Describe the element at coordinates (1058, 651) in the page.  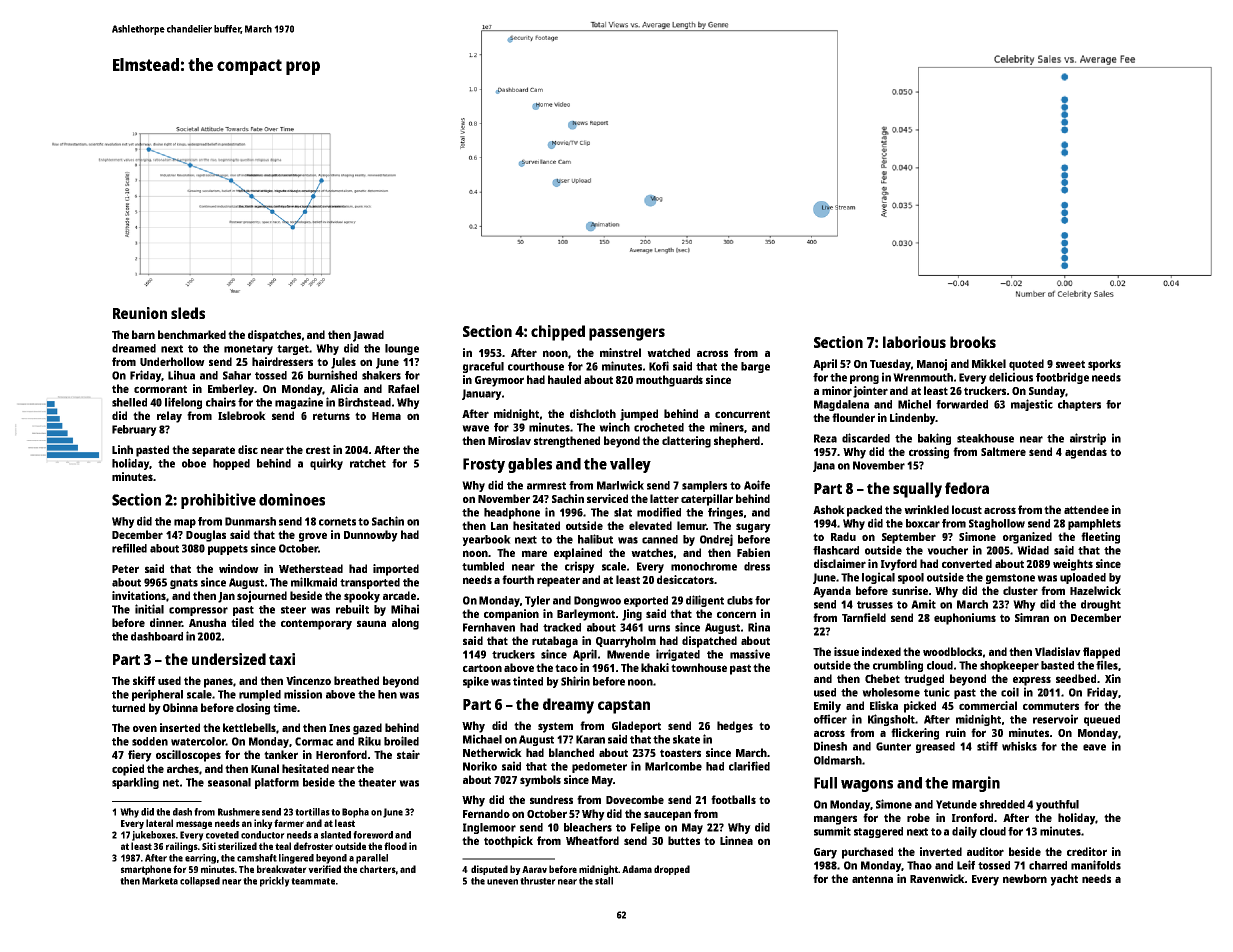
I see `Vladislav` at that location.
